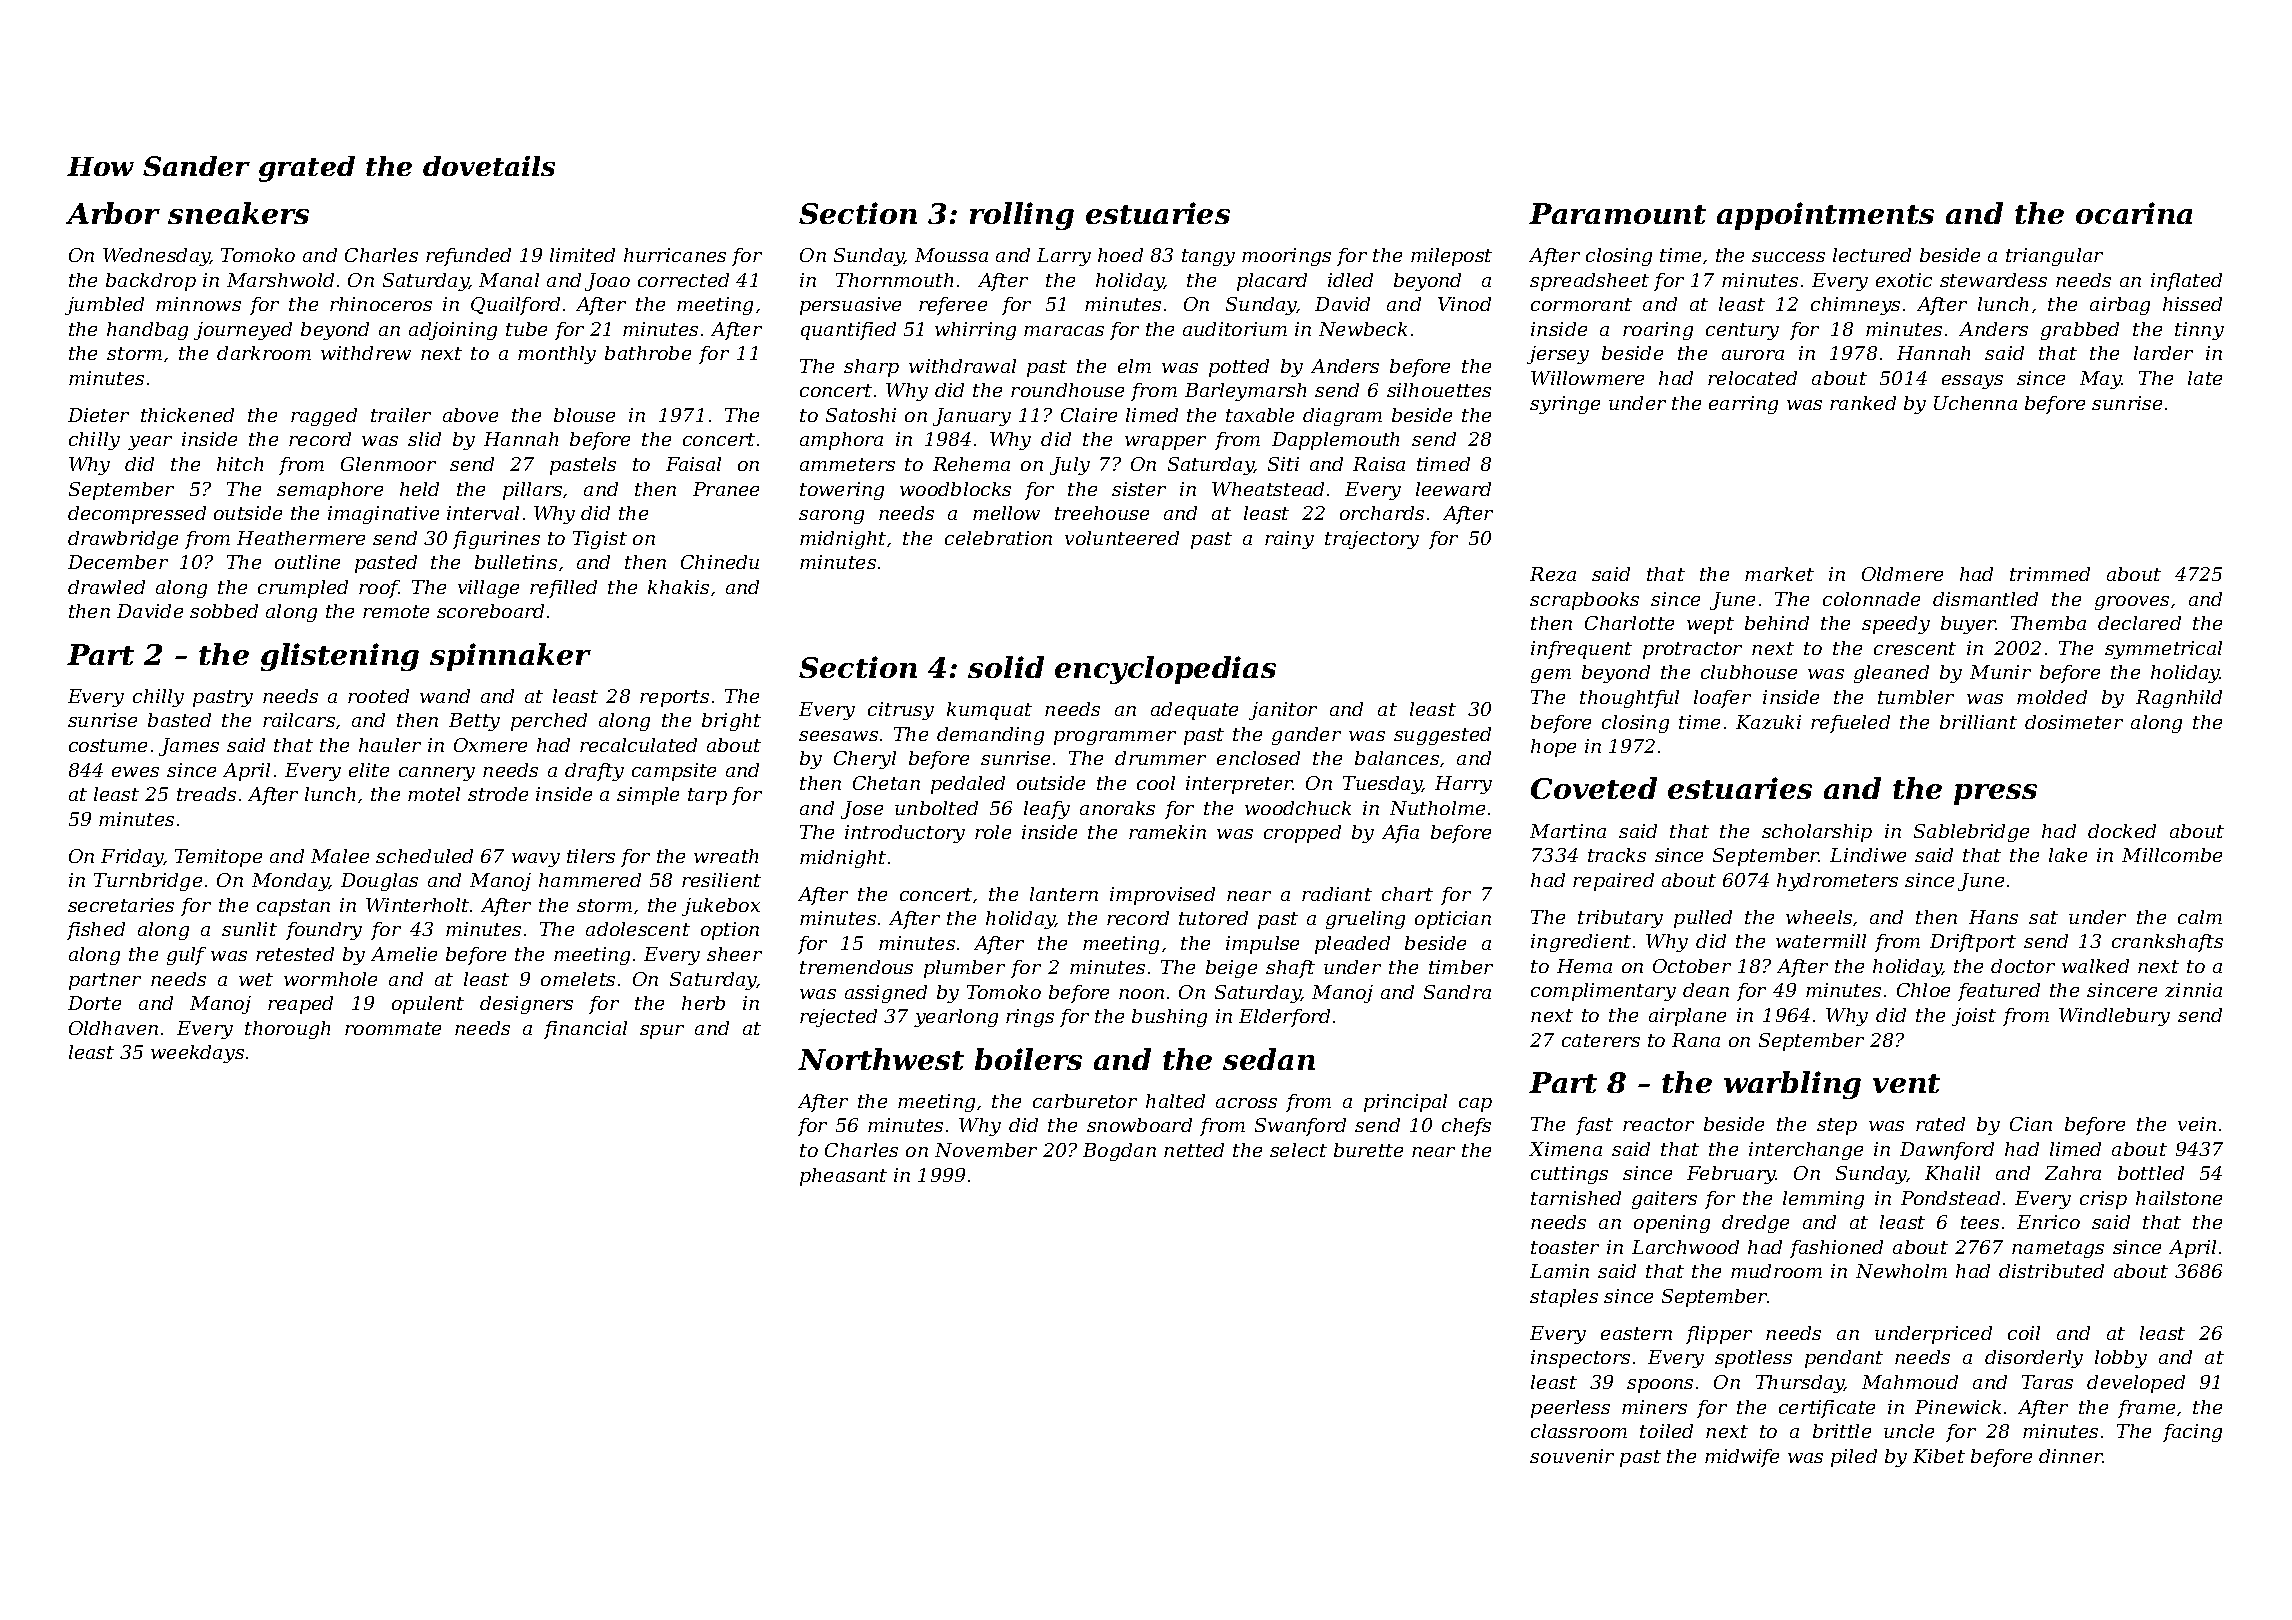 Image resolution: width=2292 pixels, height=1620 pixels. Describe the element at coordinates (1792, 1085) in the document. I see `warbling` at that location.
